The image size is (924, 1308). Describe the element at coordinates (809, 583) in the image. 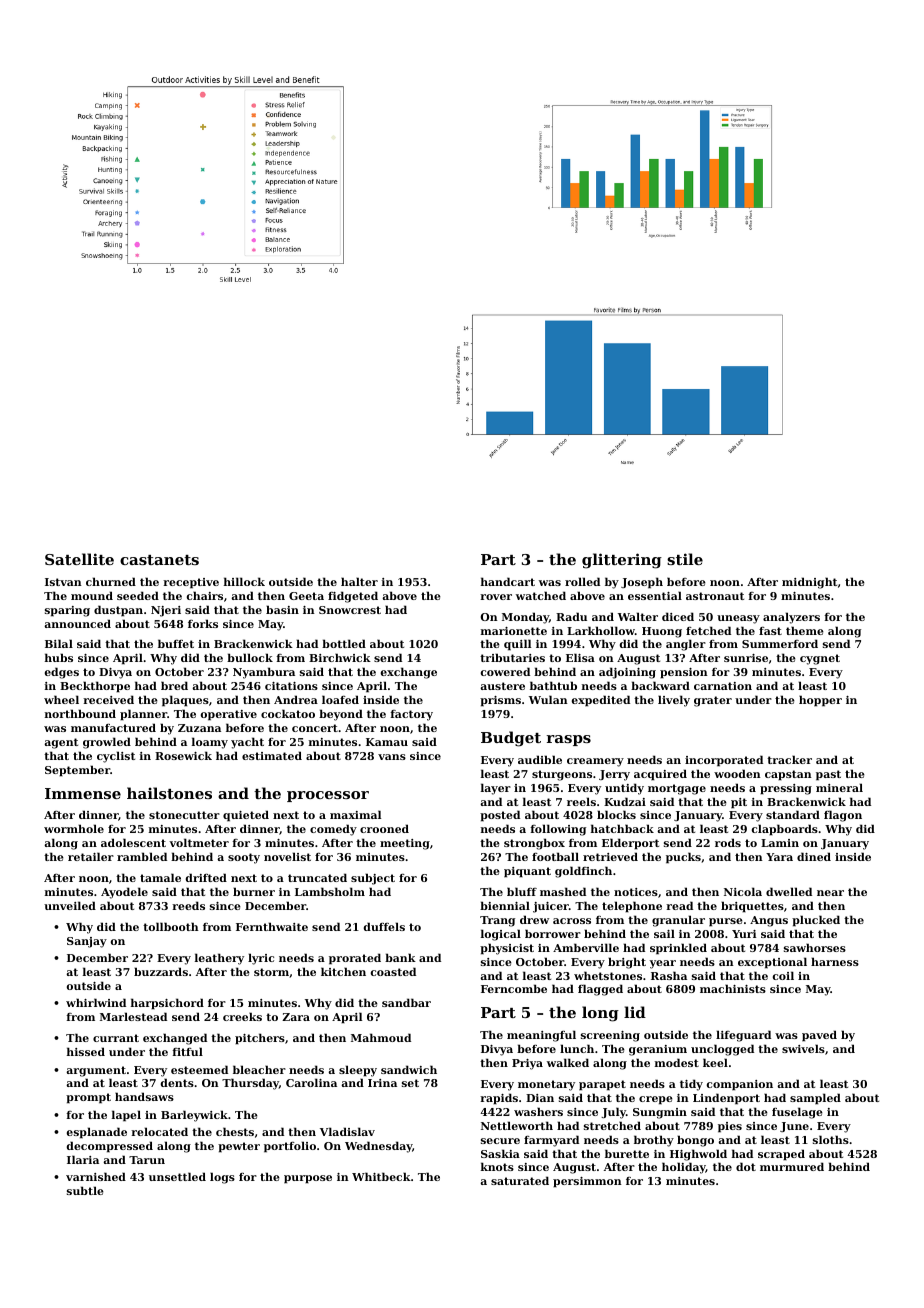

I see `midnight` at that location.
